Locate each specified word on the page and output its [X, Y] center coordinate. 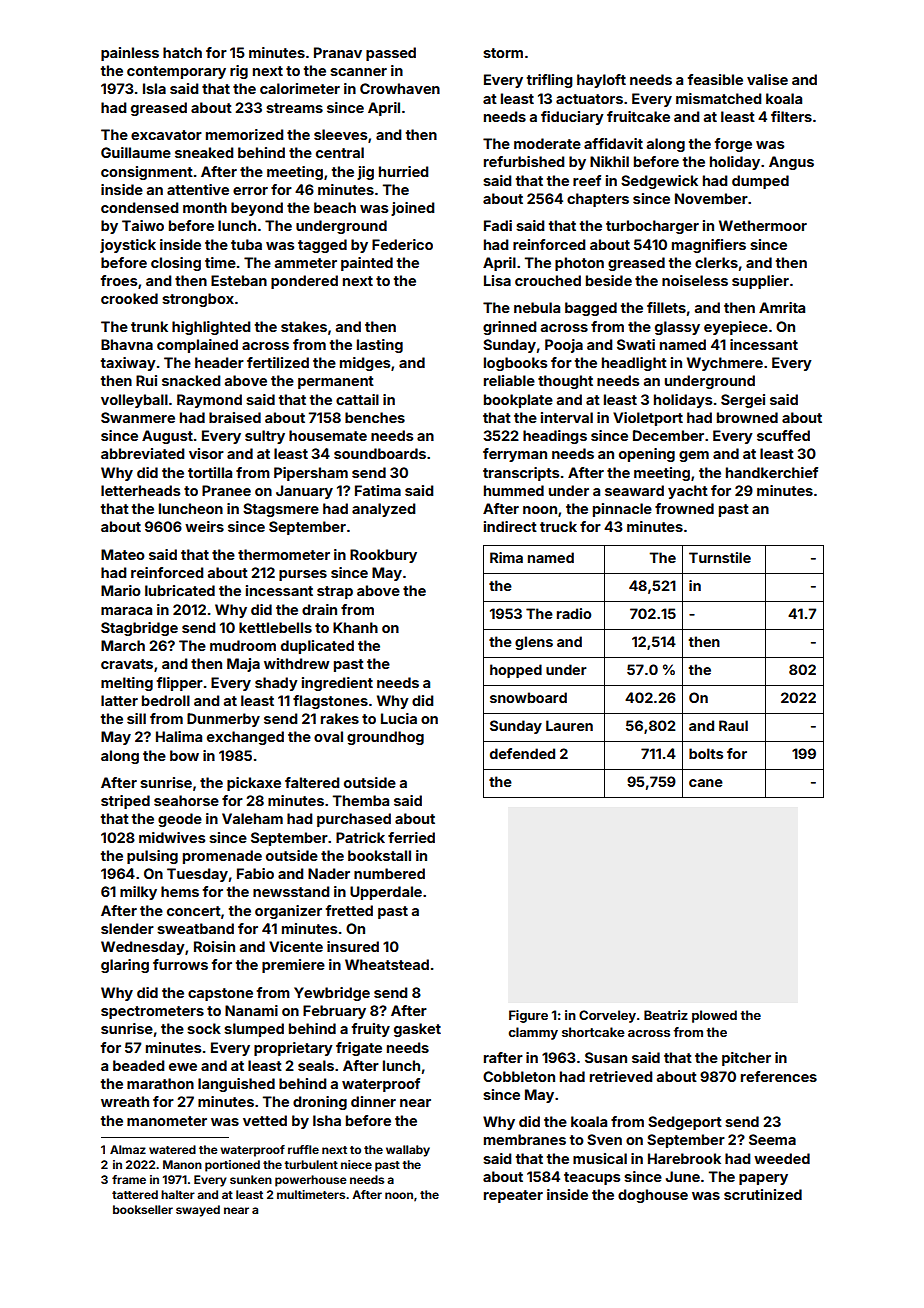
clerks [716, 262]
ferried [411, 837]
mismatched [718, 98]
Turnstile [720, 557]
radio [574, 613]
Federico [402, 244]
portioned [232, 1166]
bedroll [166, 700]
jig [365, 173]
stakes [304, 326]
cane [706, 783]
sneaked [204, 152]
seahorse [186, 800]
